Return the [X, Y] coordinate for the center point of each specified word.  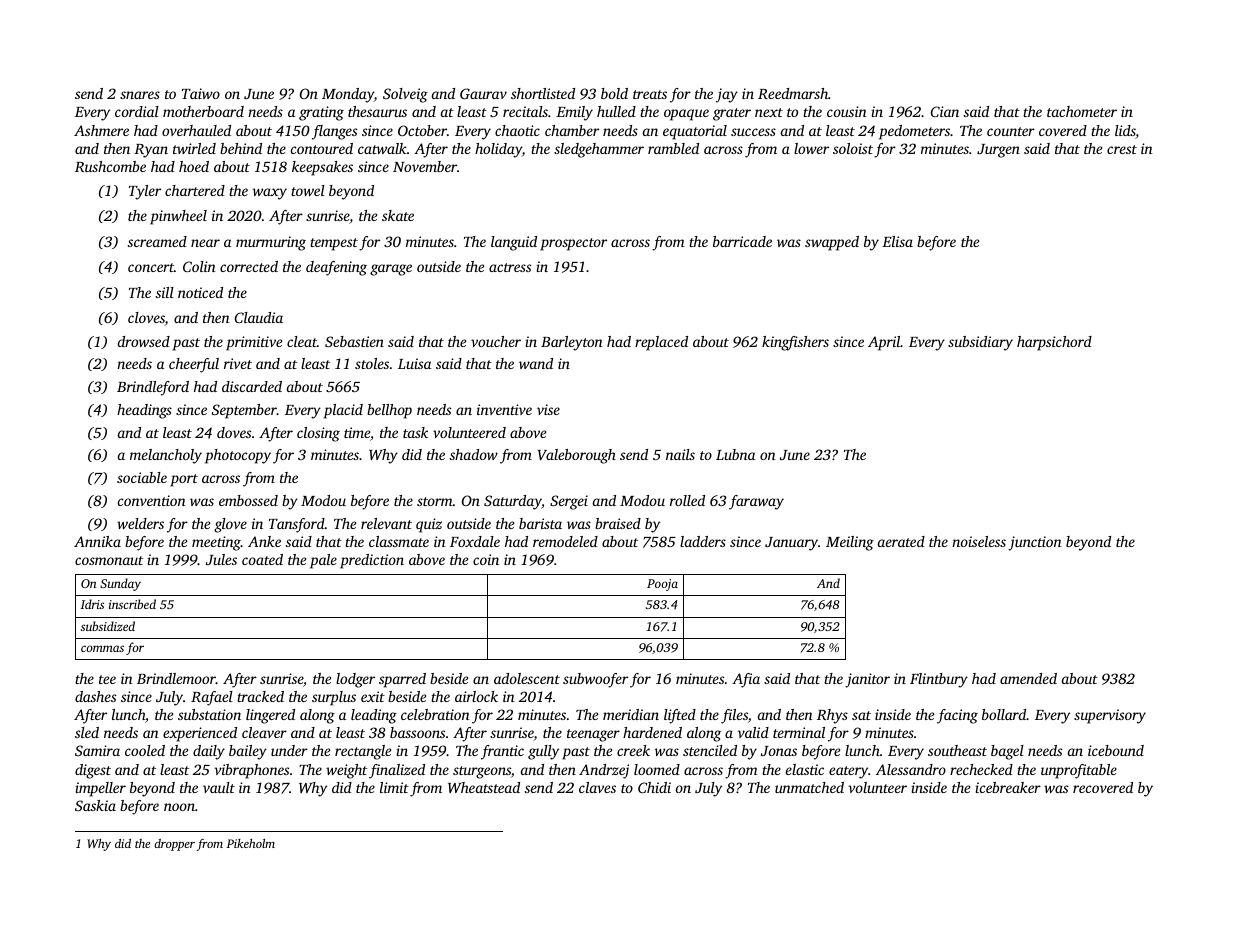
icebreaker [1008, 787]
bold [614, 93]
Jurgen [998, 151]
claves [597, 787]
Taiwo [201, 93]
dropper [174, 845]
